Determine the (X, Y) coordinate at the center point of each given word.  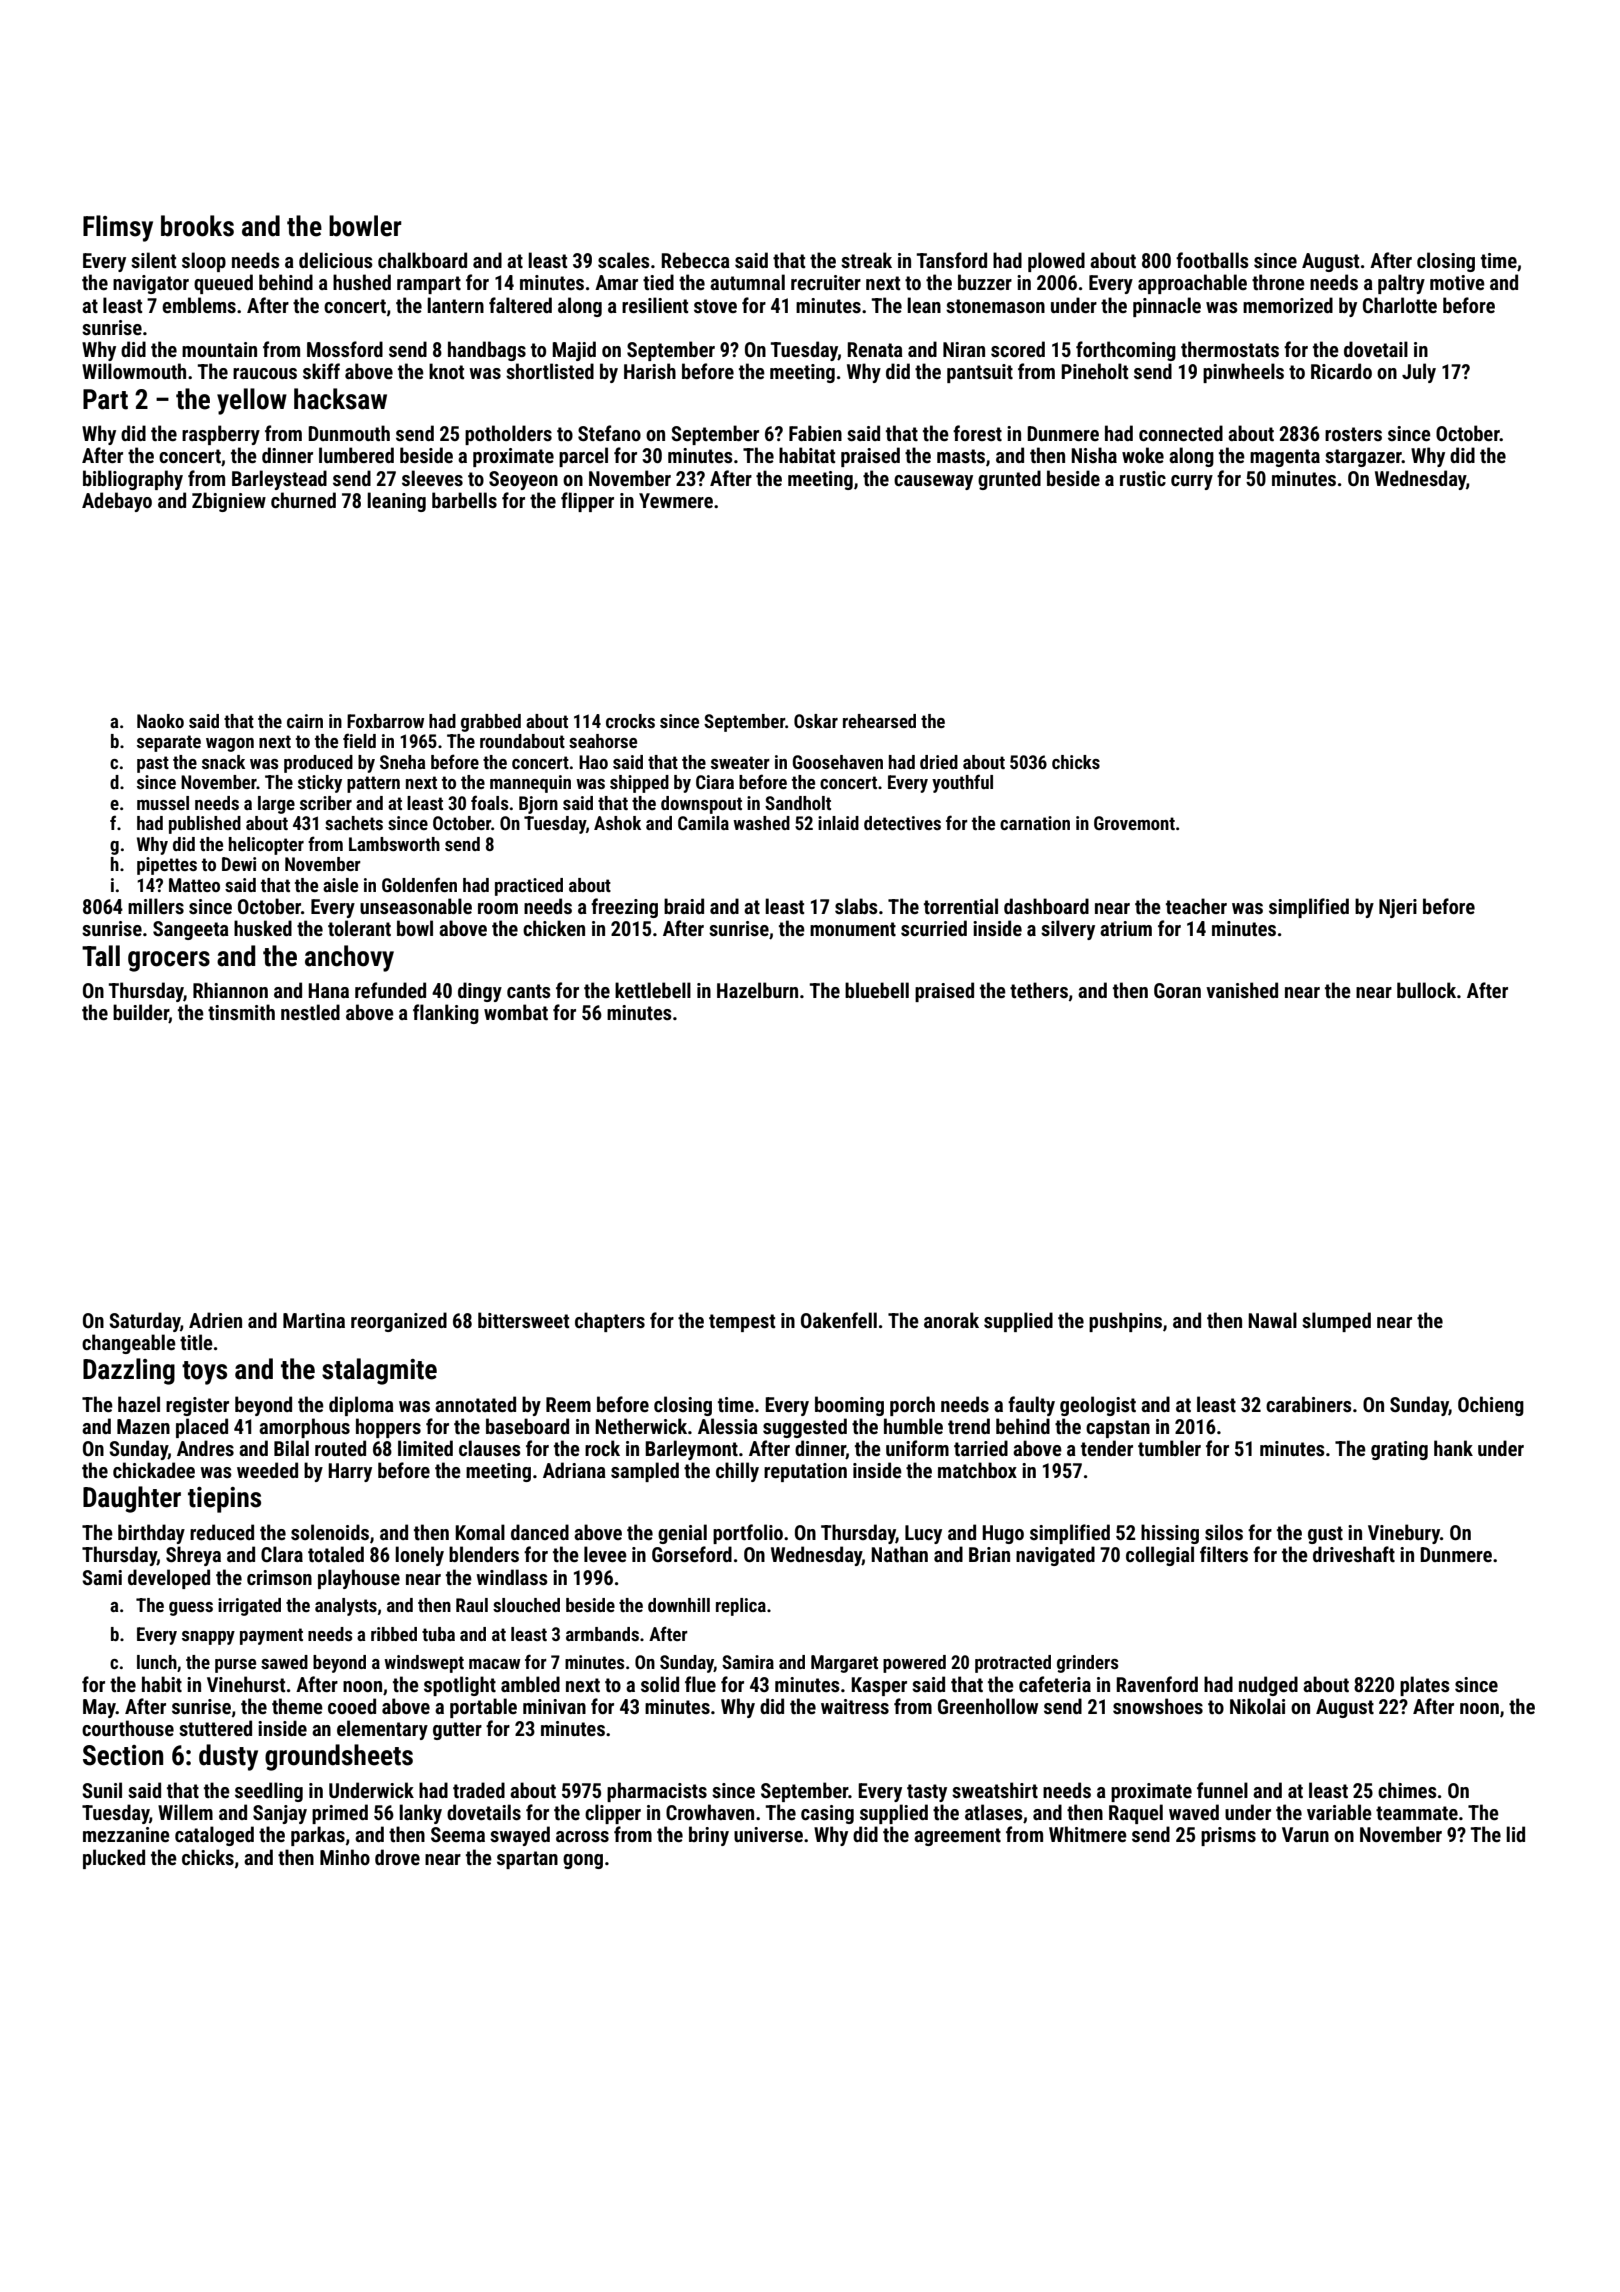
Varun (1305, 1834)
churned (303, 500)
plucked (114, 1859)
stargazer (1363, 458)
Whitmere (1088, 1834)
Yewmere (676, 500)
